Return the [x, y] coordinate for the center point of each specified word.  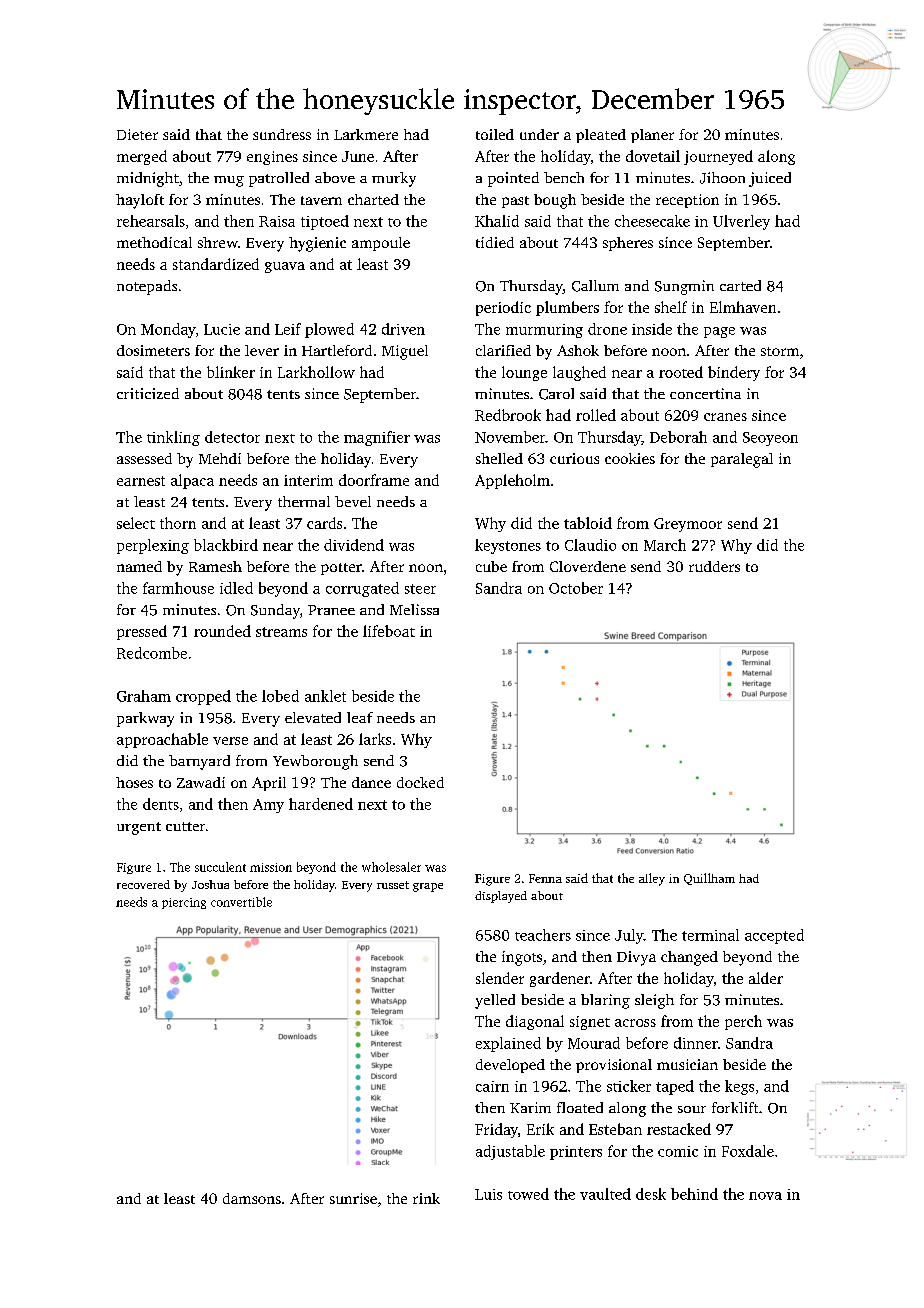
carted [740, 285]
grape [428, 887]
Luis [488, 1194]
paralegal [742, 460]
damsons [252, 1198]
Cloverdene [588, 566]
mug [229, 181]
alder [766, 978]
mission [271, 867]
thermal [304, 501]
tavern [321, 200]
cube [491, 566]
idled [236, 588]
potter [341, 569]
